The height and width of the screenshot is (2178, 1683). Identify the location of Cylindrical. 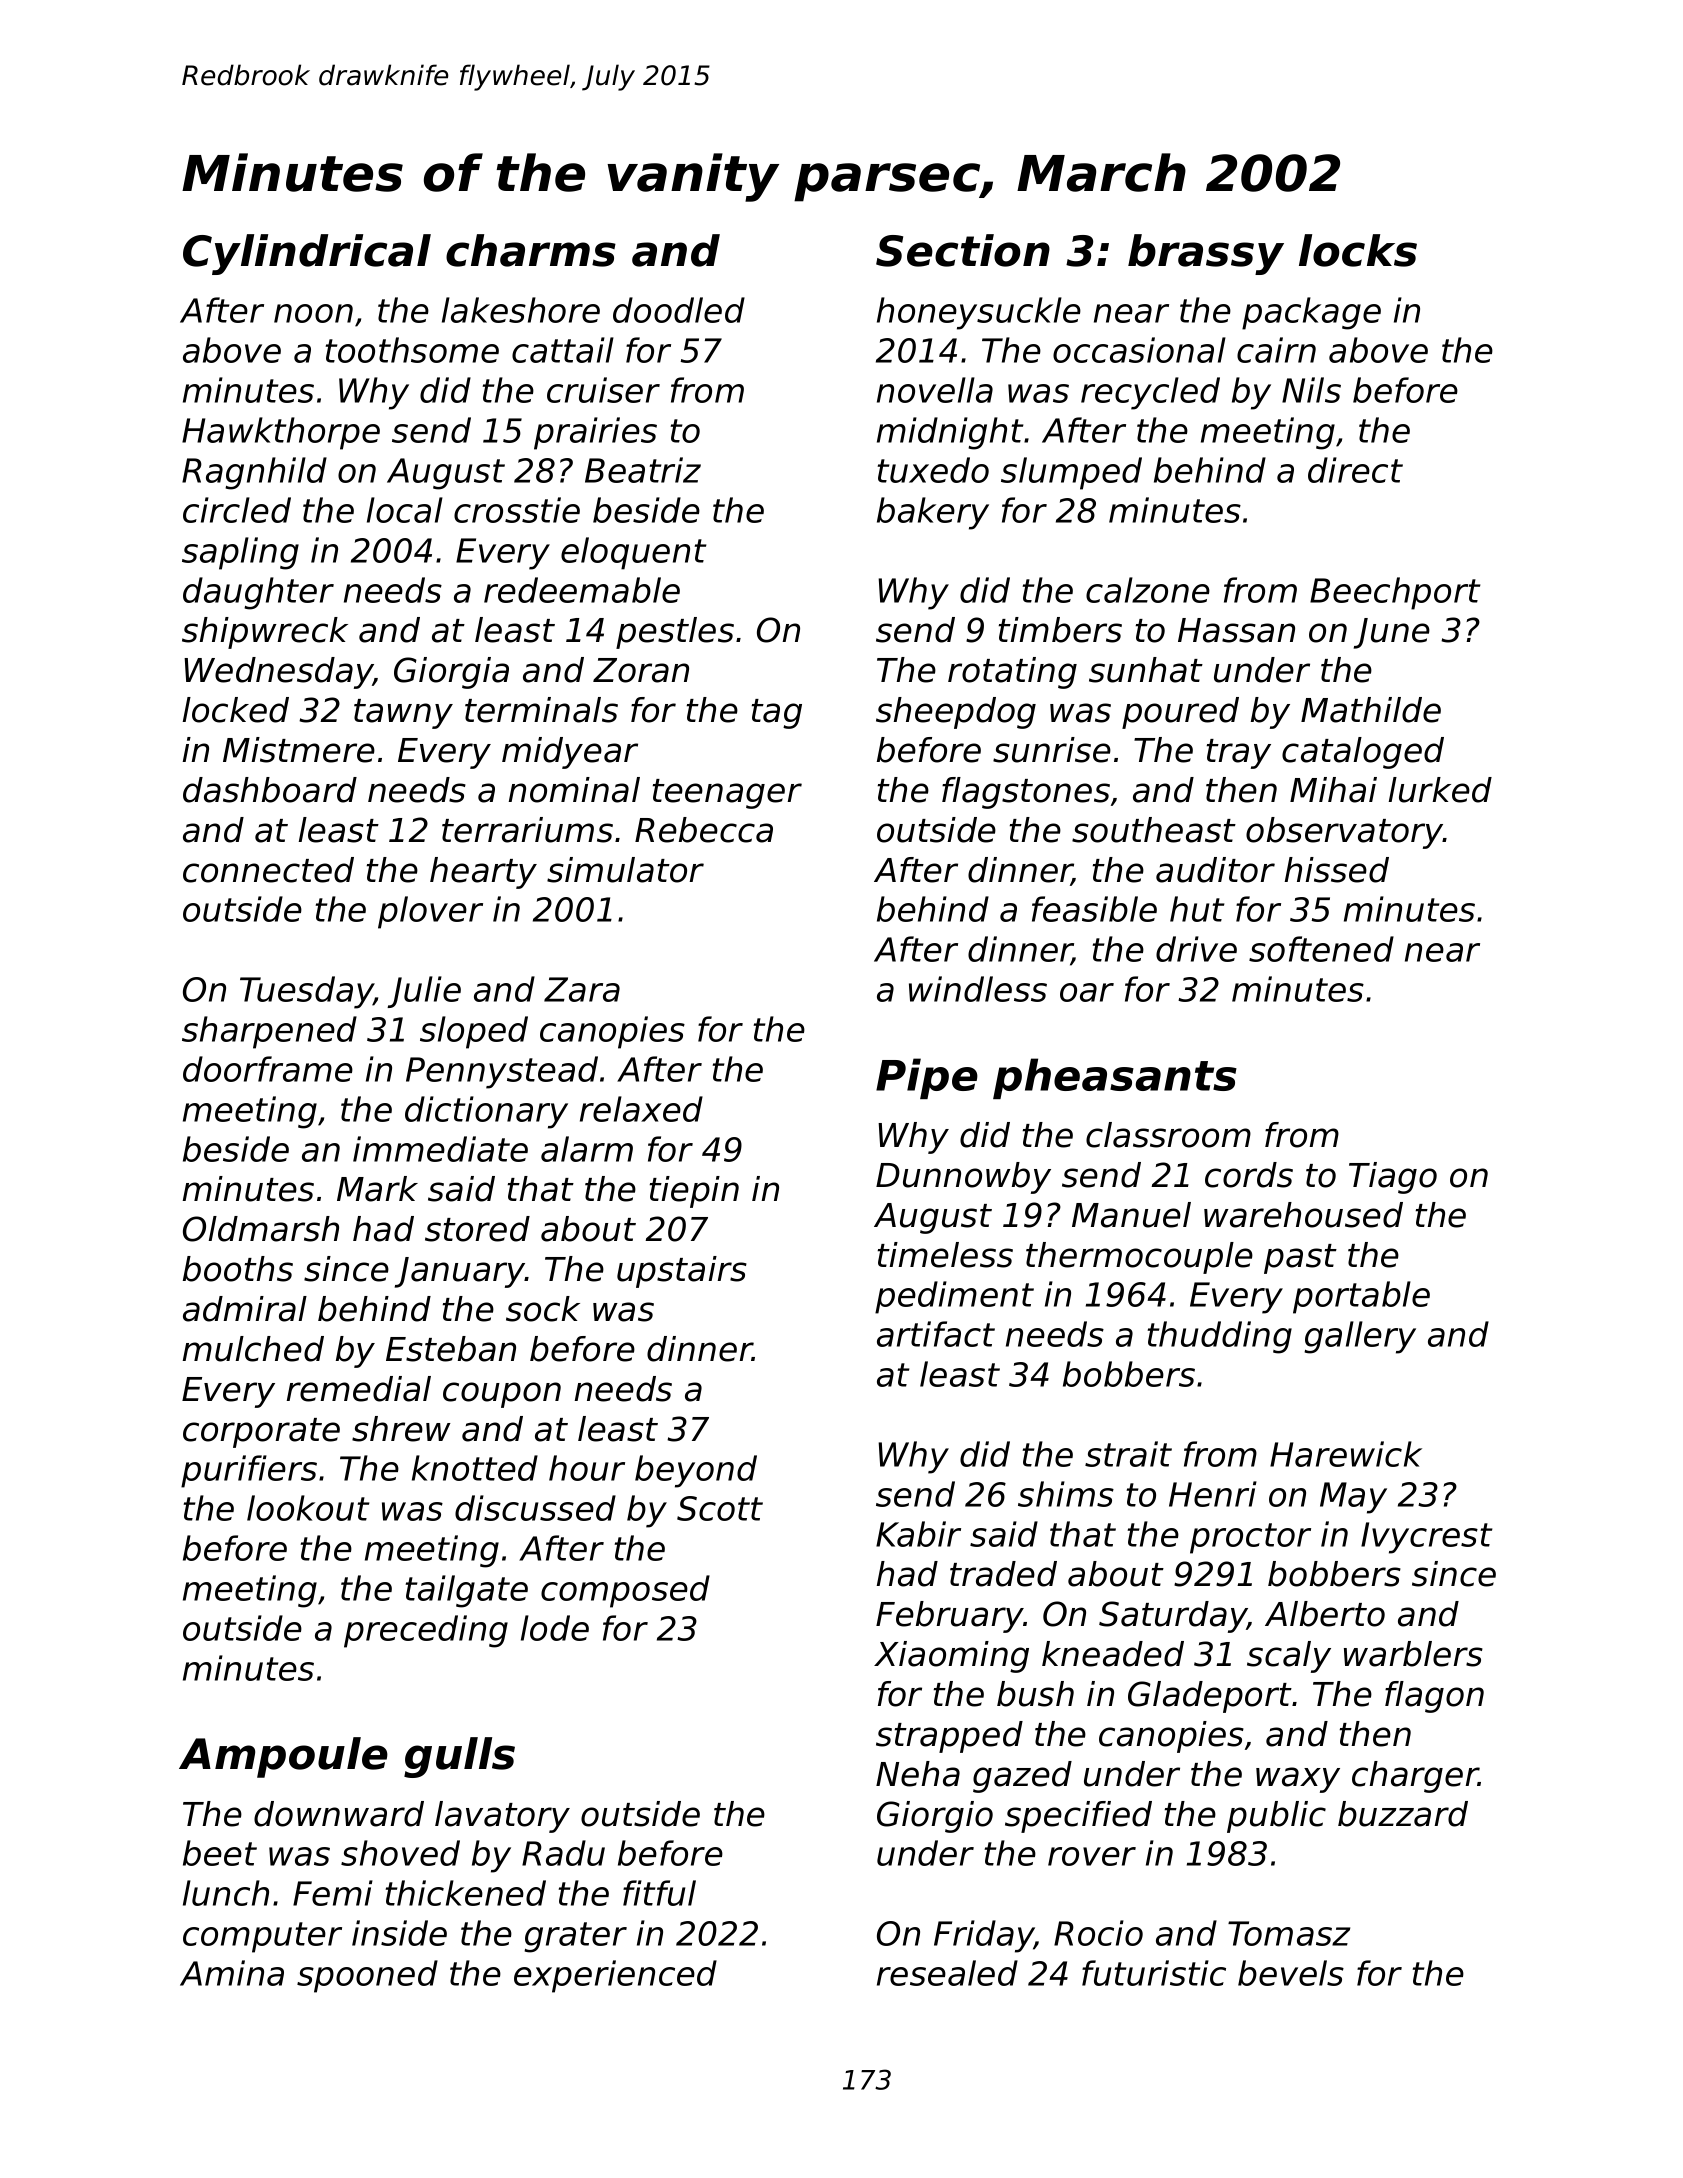
(307, 254).
